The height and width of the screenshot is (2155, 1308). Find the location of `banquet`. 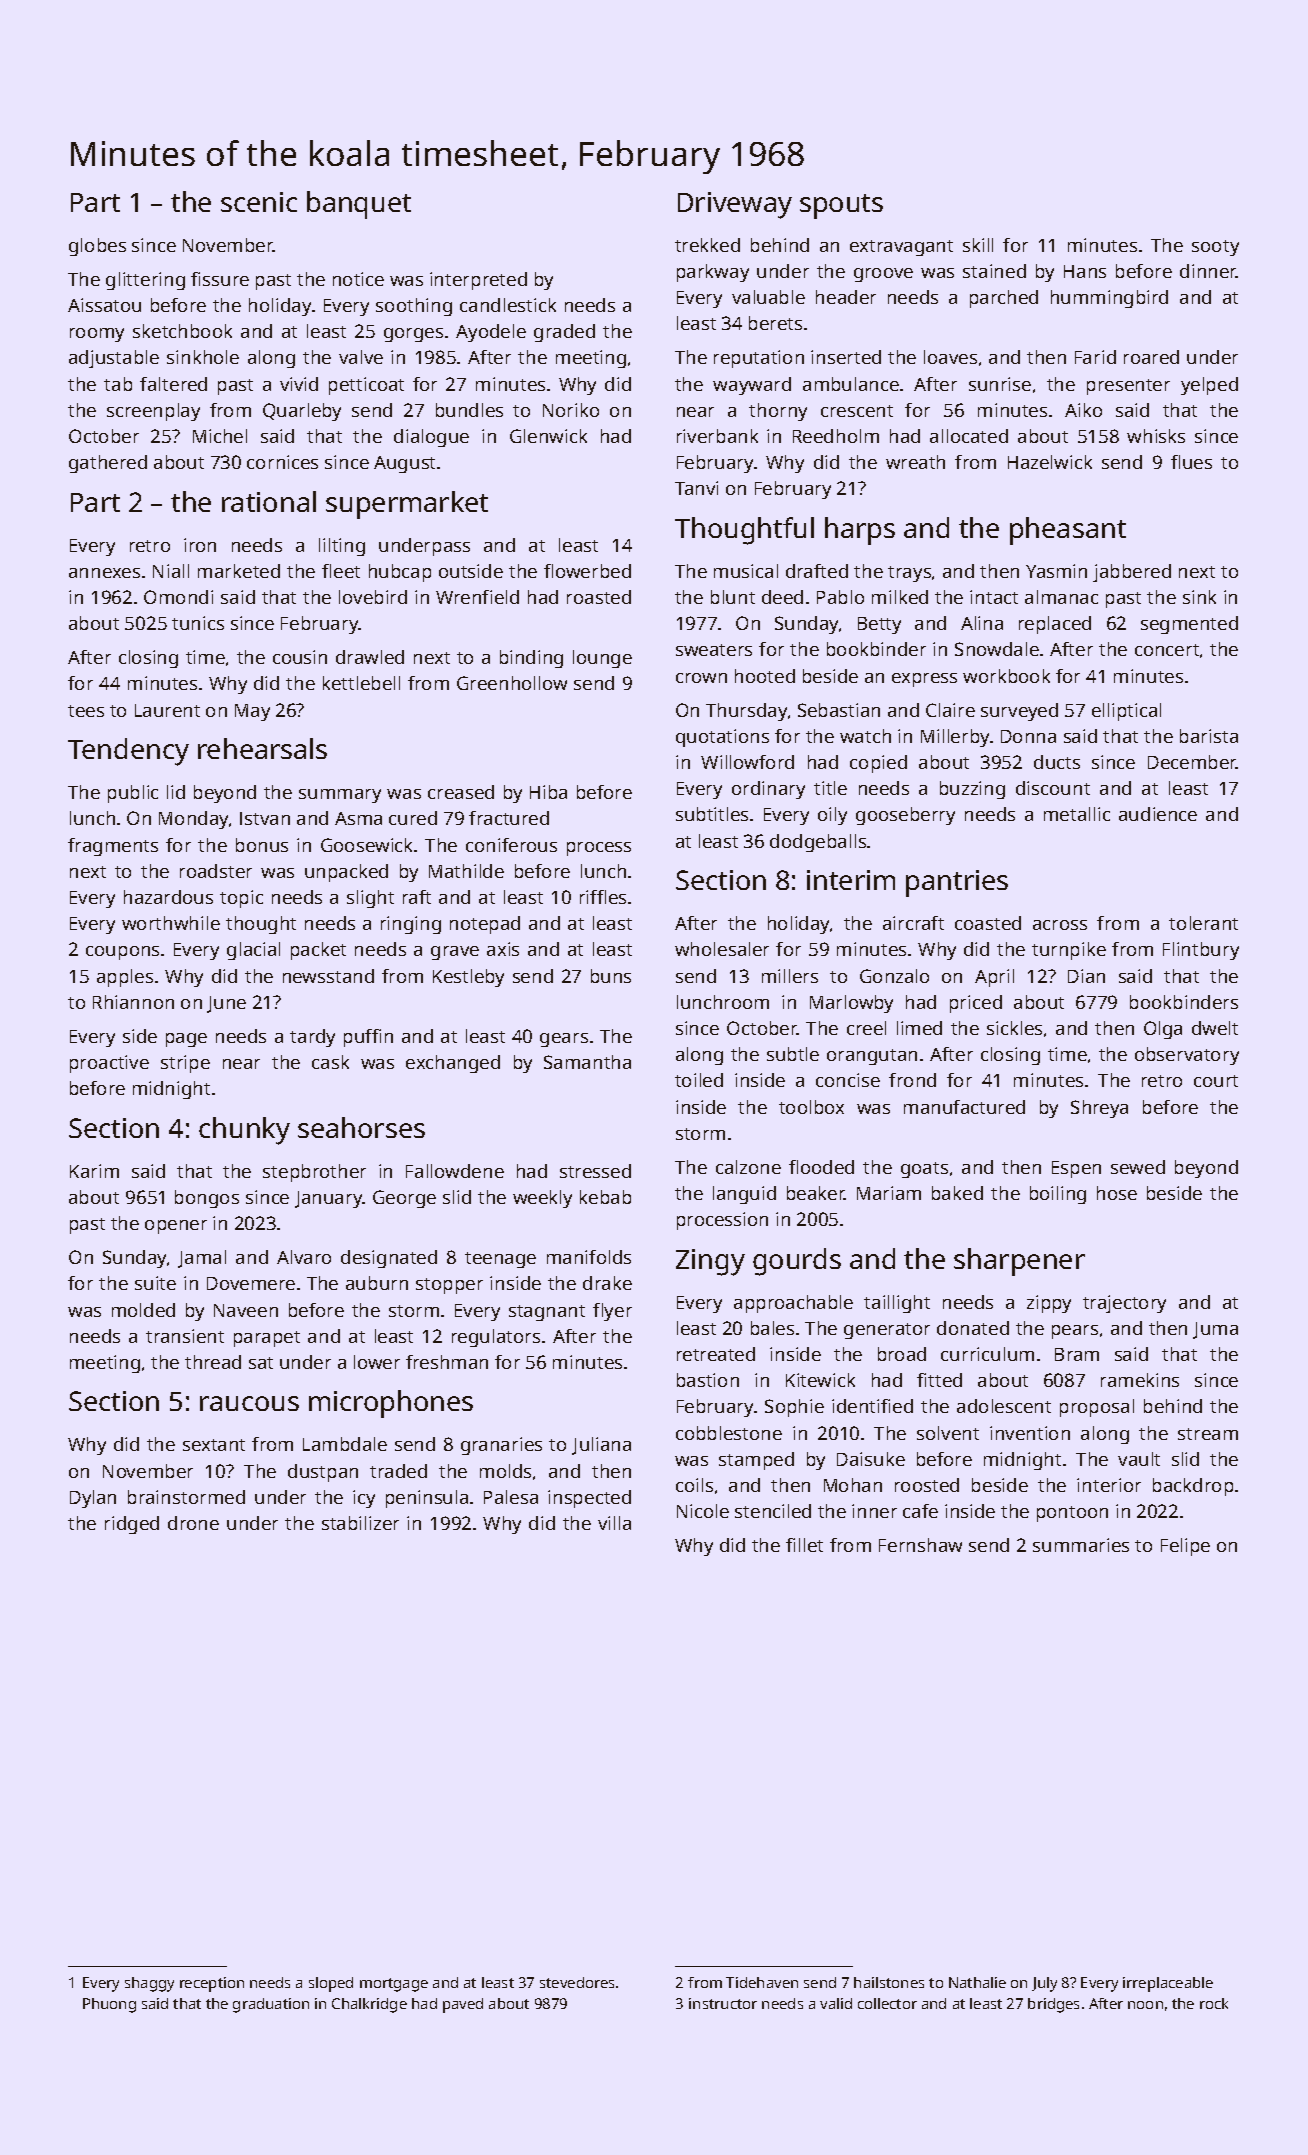

banquet is located at coordinates (359, 205).
